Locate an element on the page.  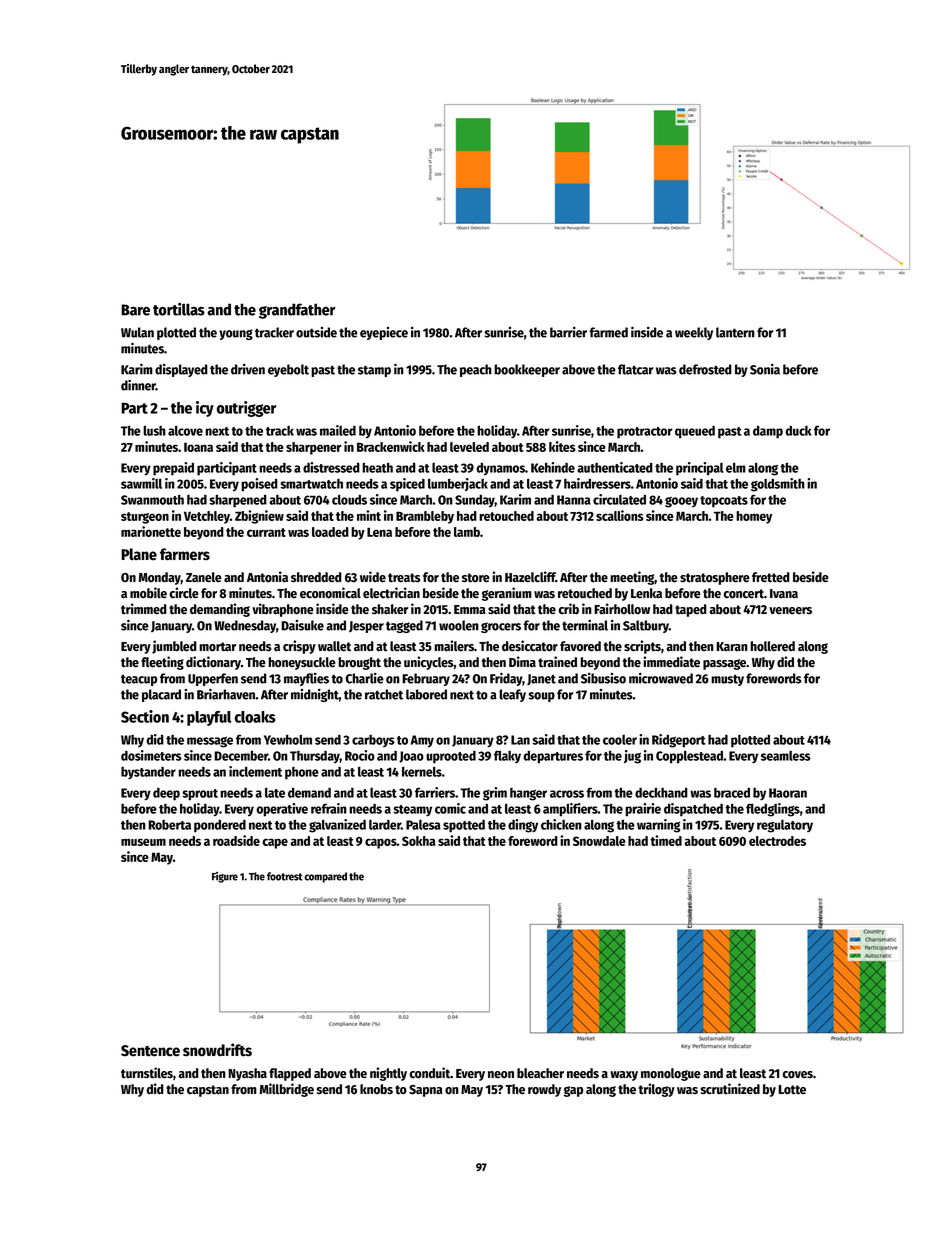
electrodes is located at coordinates (777, 841).
